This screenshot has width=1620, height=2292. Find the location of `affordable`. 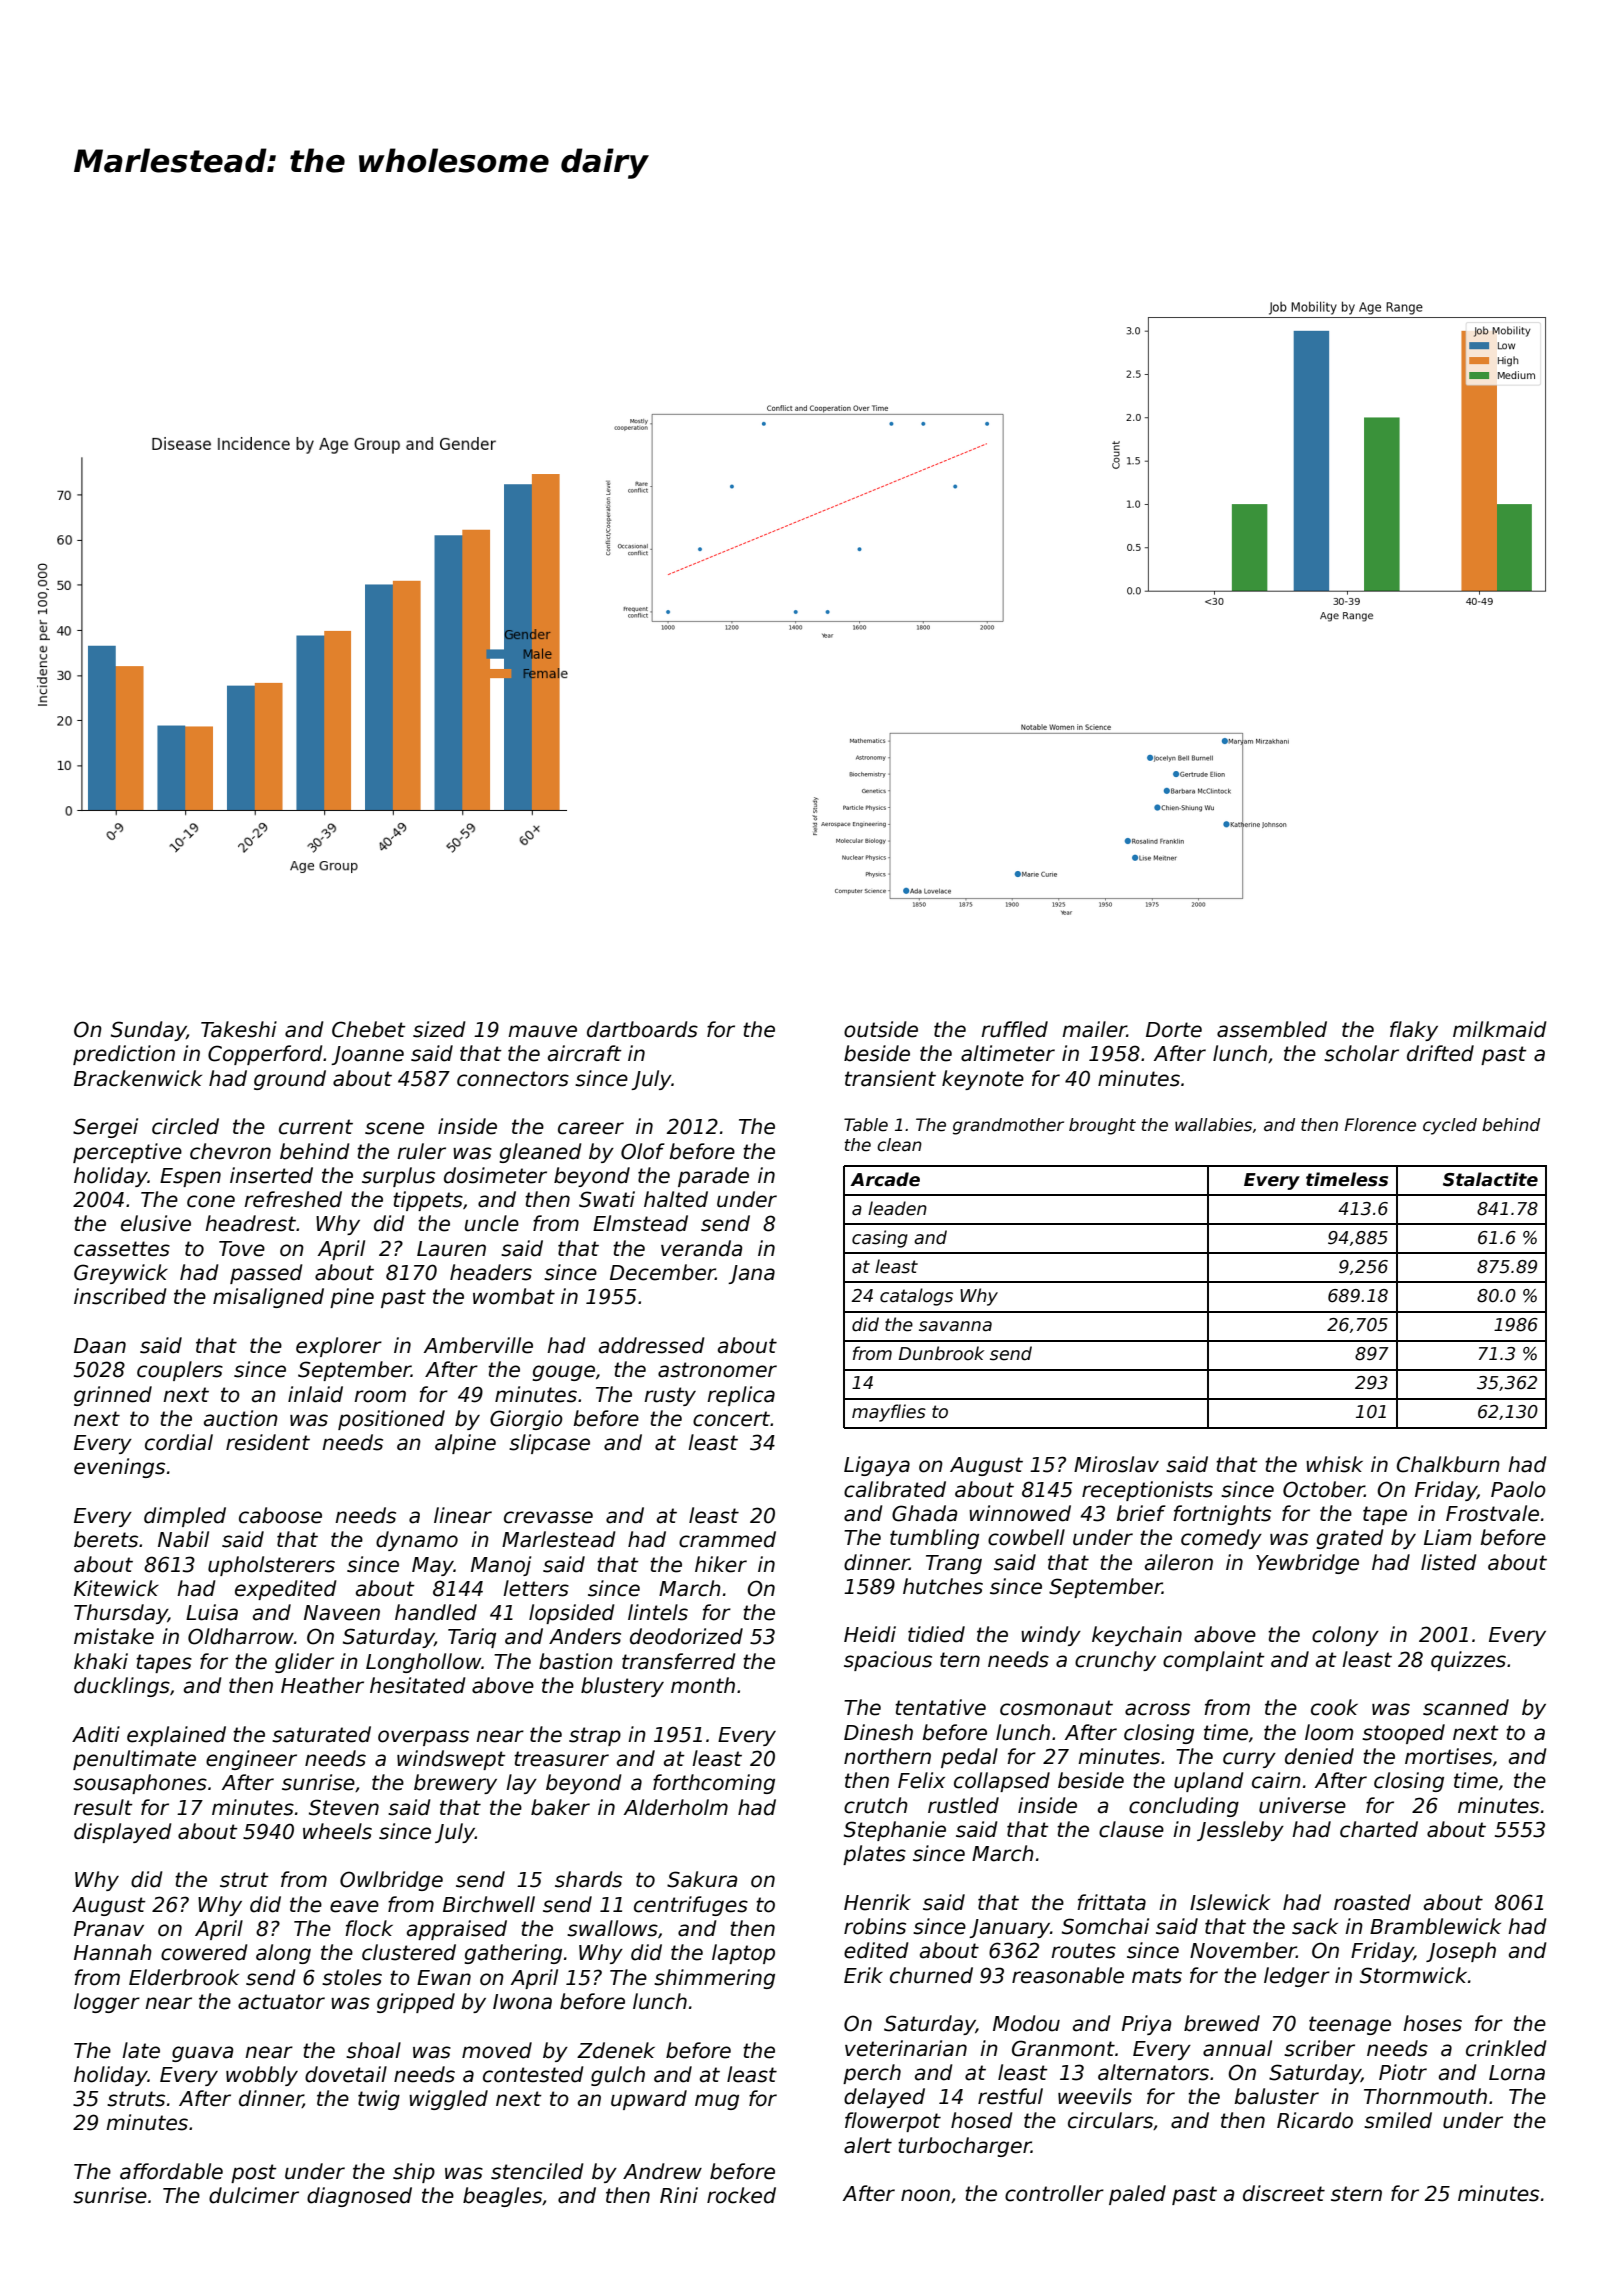

affordable is located at coordinates (171, 2171).
